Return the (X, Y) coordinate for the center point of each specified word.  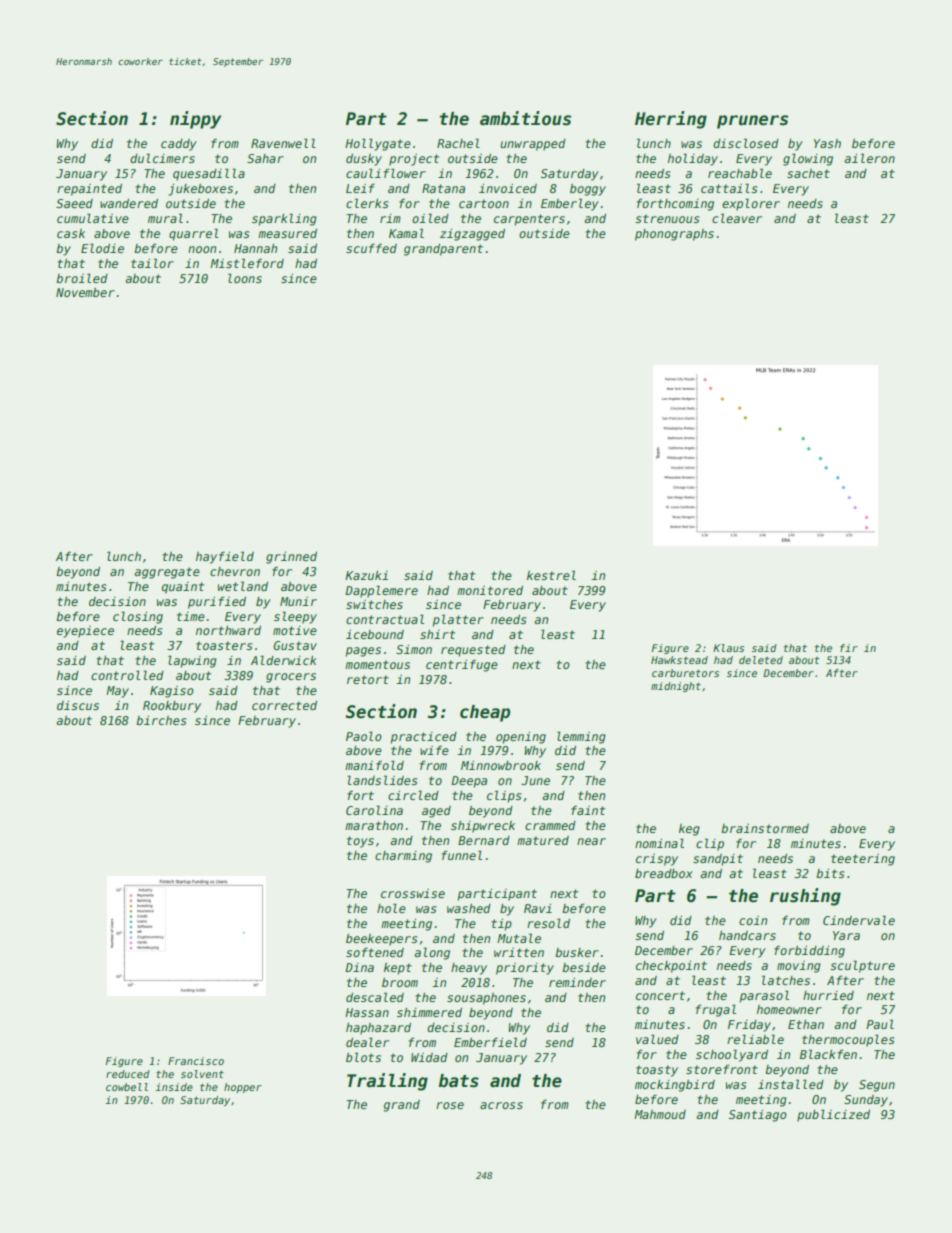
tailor (152, 263)
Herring (671, 120)
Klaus (728, 648)
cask (71, 233)
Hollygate (378, 144)
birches (161, 720)
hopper (243, 1088)
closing (138, 617)
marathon (374, 825)
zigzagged (472, 235)
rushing (805, 897)
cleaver (737, 218)
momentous (377, 664)
